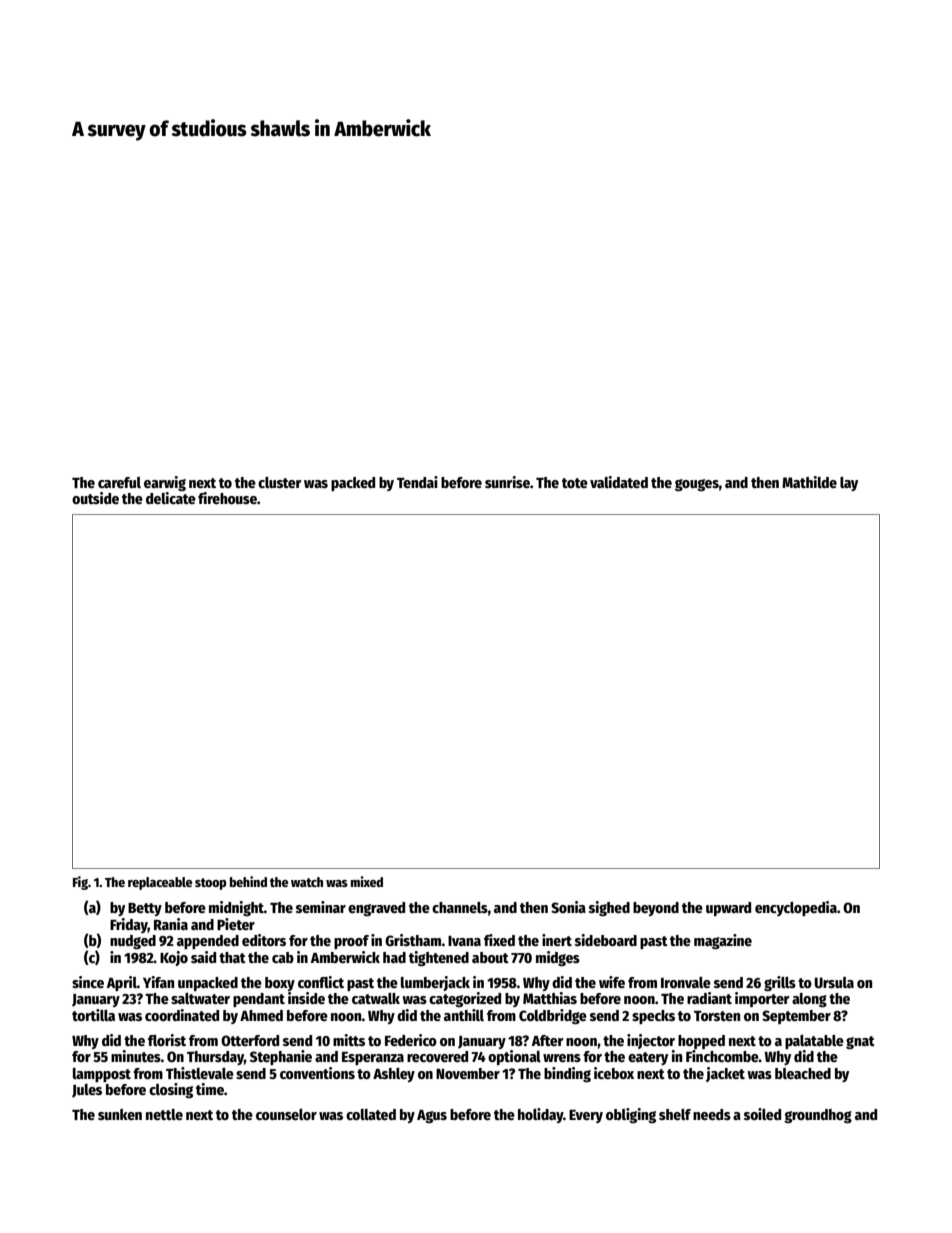  I want to click on encyclopedia, so click(796, 908).
